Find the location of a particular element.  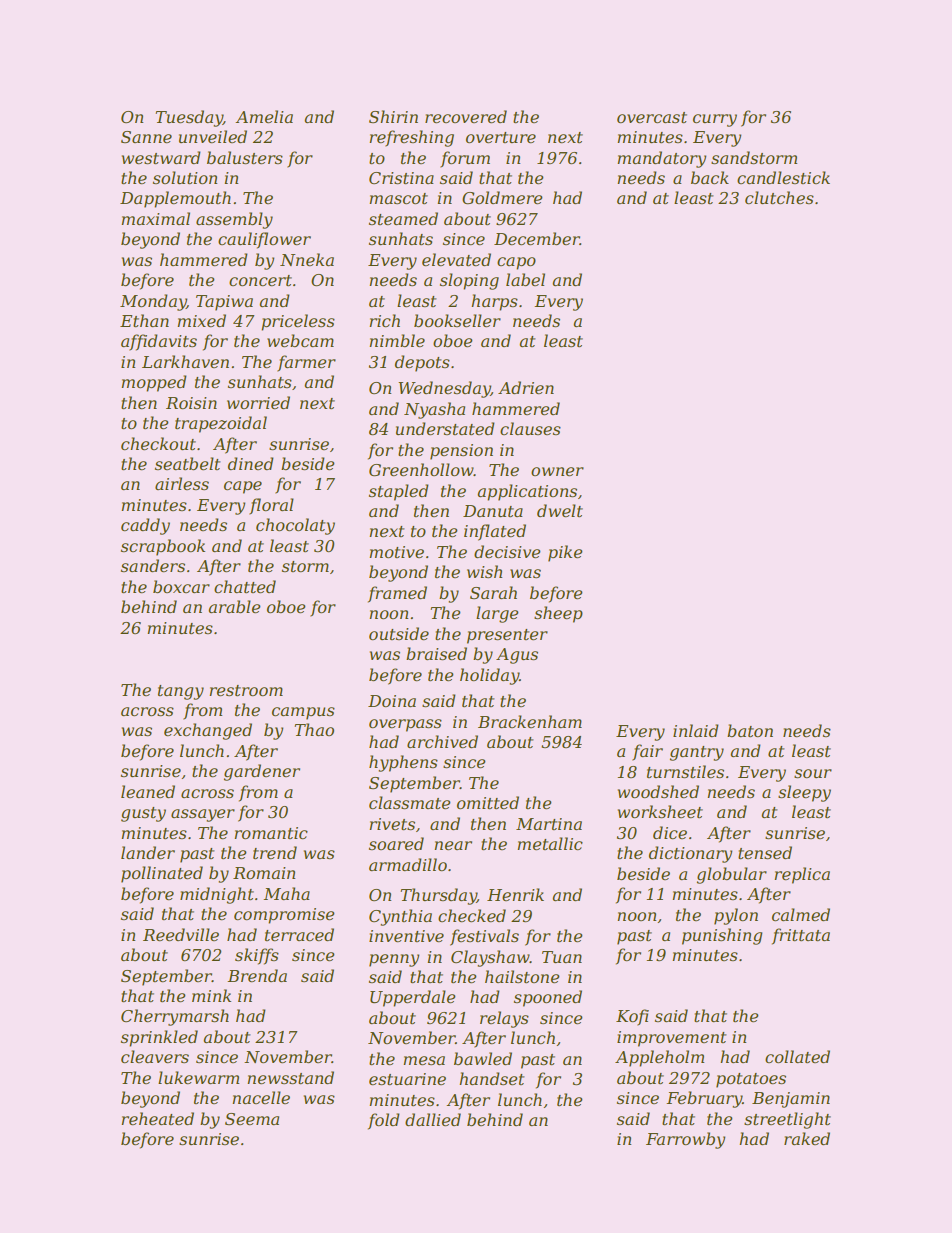

owner is located at coordinates (557, 471).
